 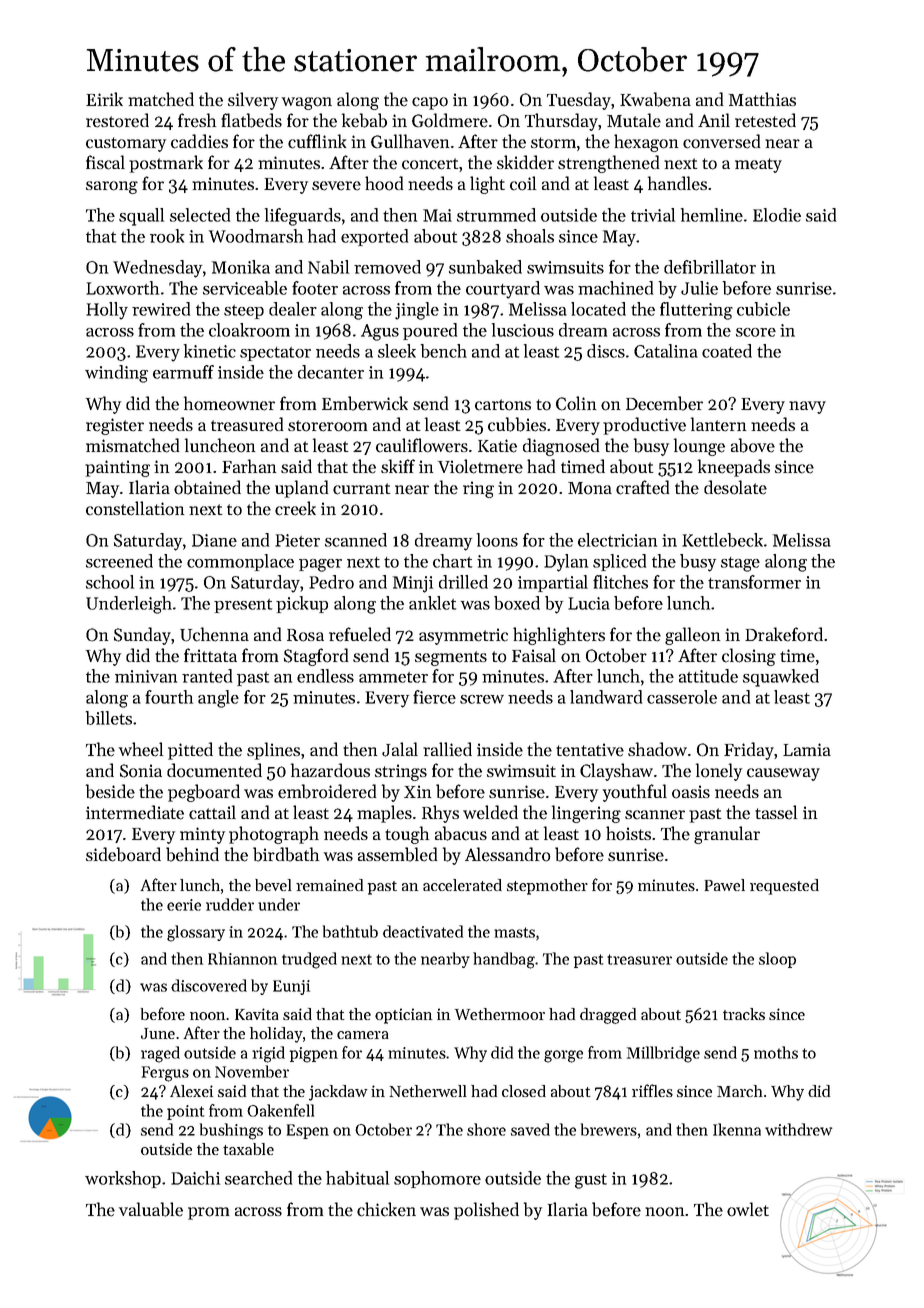 What do you see at coordinates (708, 676) in the screenshot?
I see `attitude` at bounding box center [708, 676].
